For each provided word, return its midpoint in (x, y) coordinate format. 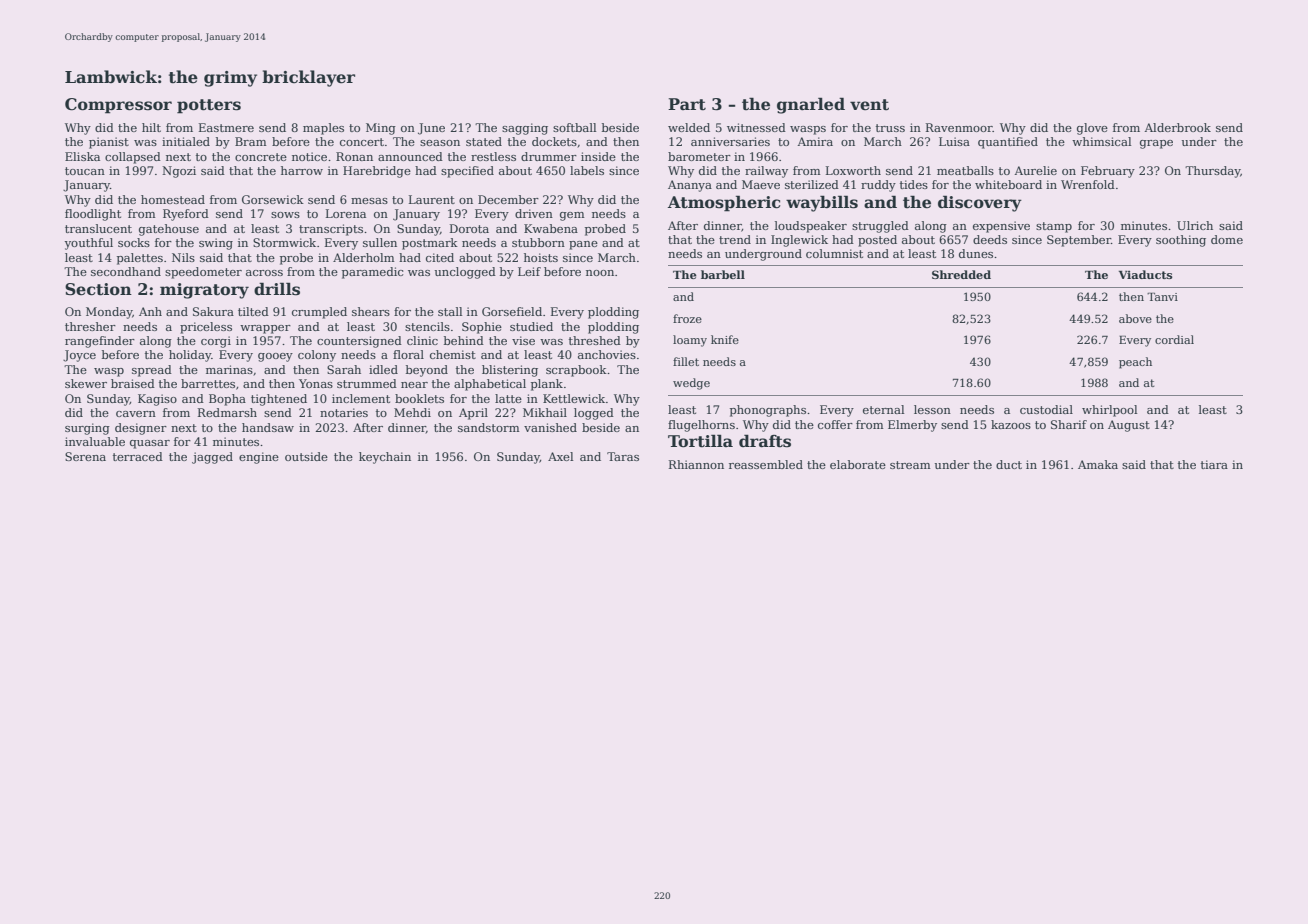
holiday (190, 356)
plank (547, 385)
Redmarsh (227, 412)
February (1108, 172)
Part (687, 104)
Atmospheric (724, 203)
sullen (380, 242)
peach (1135, 363)
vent (869, 105)
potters (209, 106)
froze (687, 318)
